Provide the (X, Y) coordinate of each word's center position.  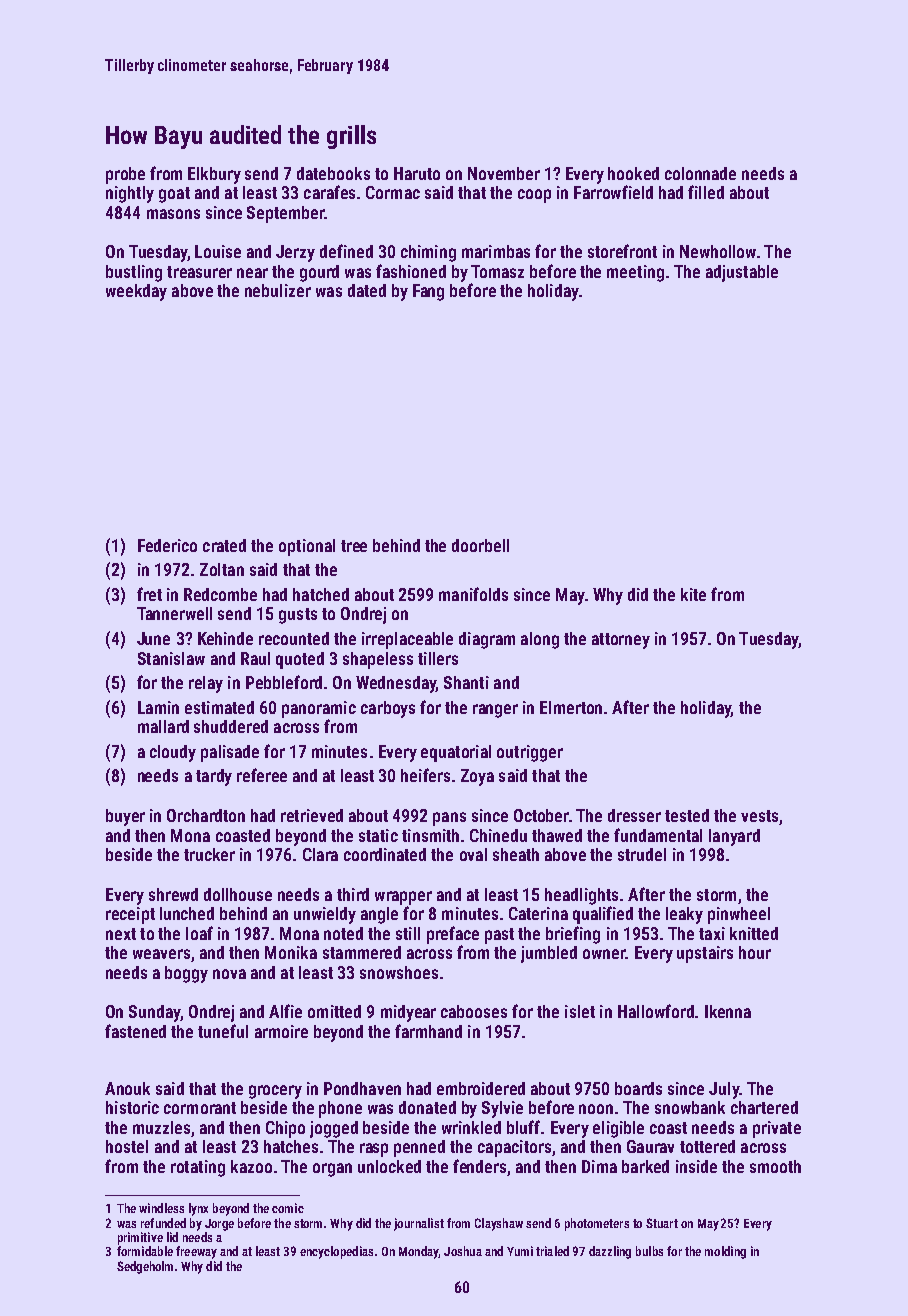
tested (687, 815)
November (504, 173)
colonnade (700, 173)
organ (332, 1170)
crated (224, 545)
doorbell (480, 545)
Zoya (477, 777)
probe (125, 175)
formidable (145, 1251)
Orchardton (206, 815)
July (724, 1090)
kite (693, 594)
